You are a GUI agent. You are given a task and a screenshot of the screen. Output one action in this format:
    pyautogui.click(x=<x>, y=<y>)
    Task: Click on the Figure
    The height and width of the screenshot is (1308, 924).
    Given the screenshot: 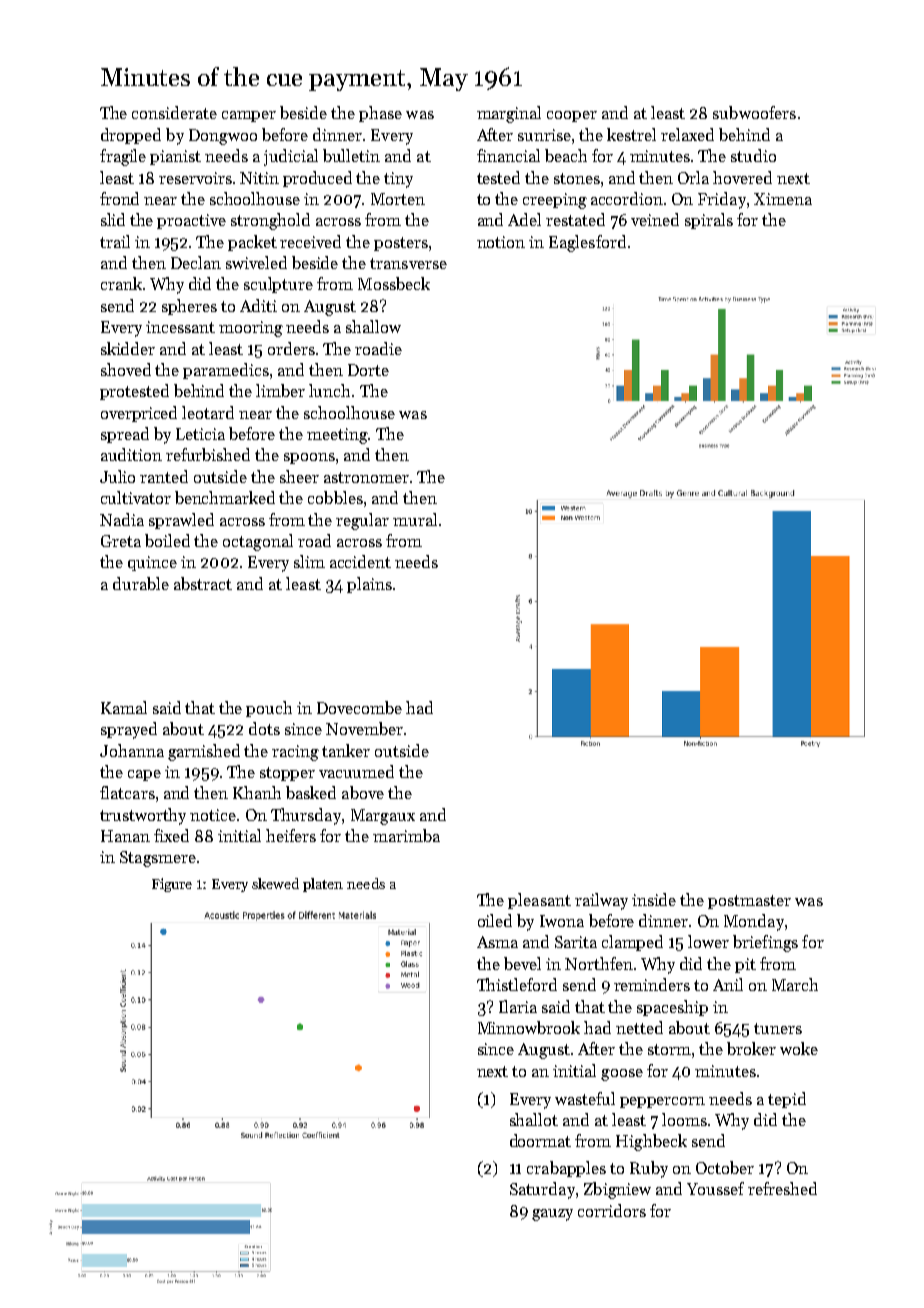 What is the action you would take?
    pyautogui.click(x=172, y=885)
